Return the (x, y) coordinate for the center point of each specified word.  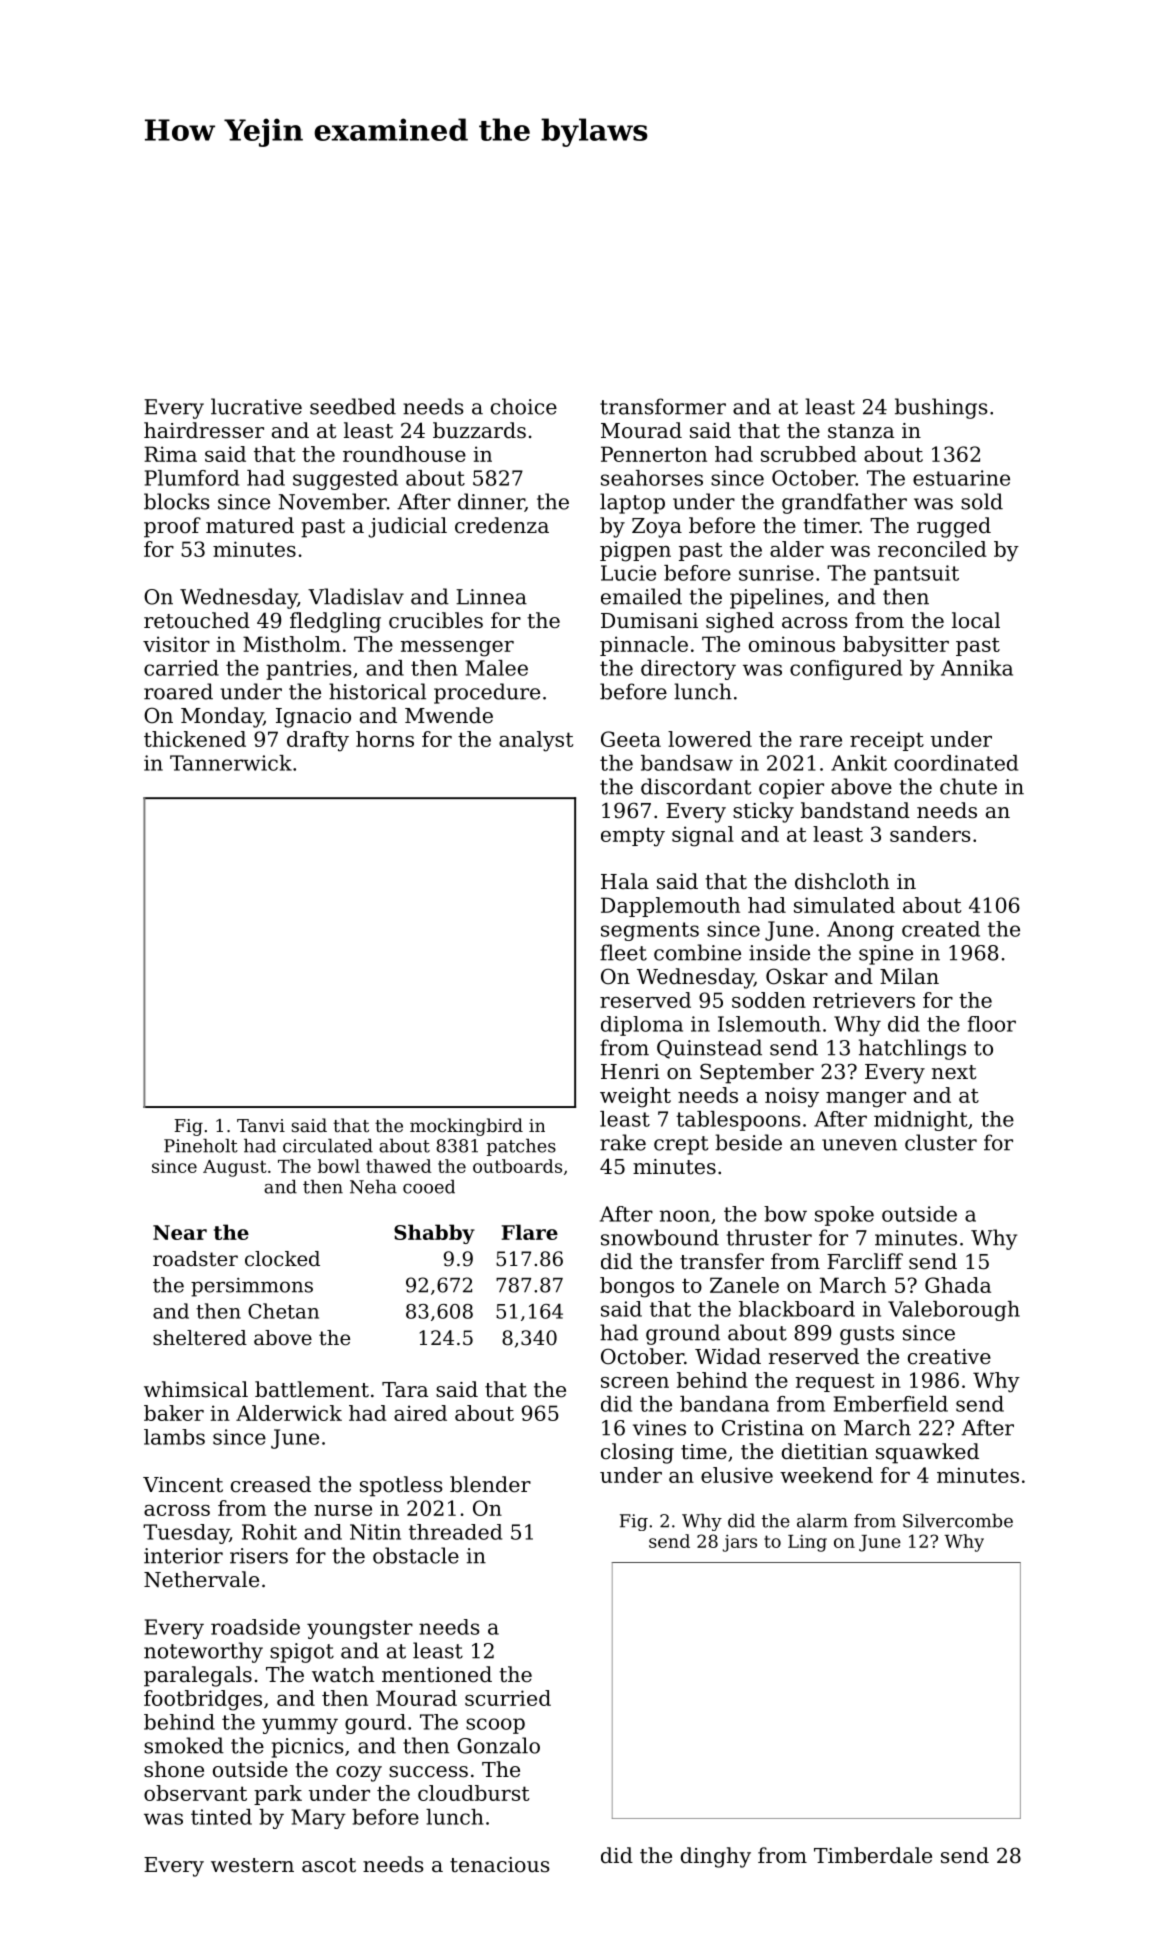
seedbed (353, 406)
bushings (941, 408)
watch (343, 1674)
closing (637, 1453)
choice (524, 406)
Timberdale (873, 1855)
